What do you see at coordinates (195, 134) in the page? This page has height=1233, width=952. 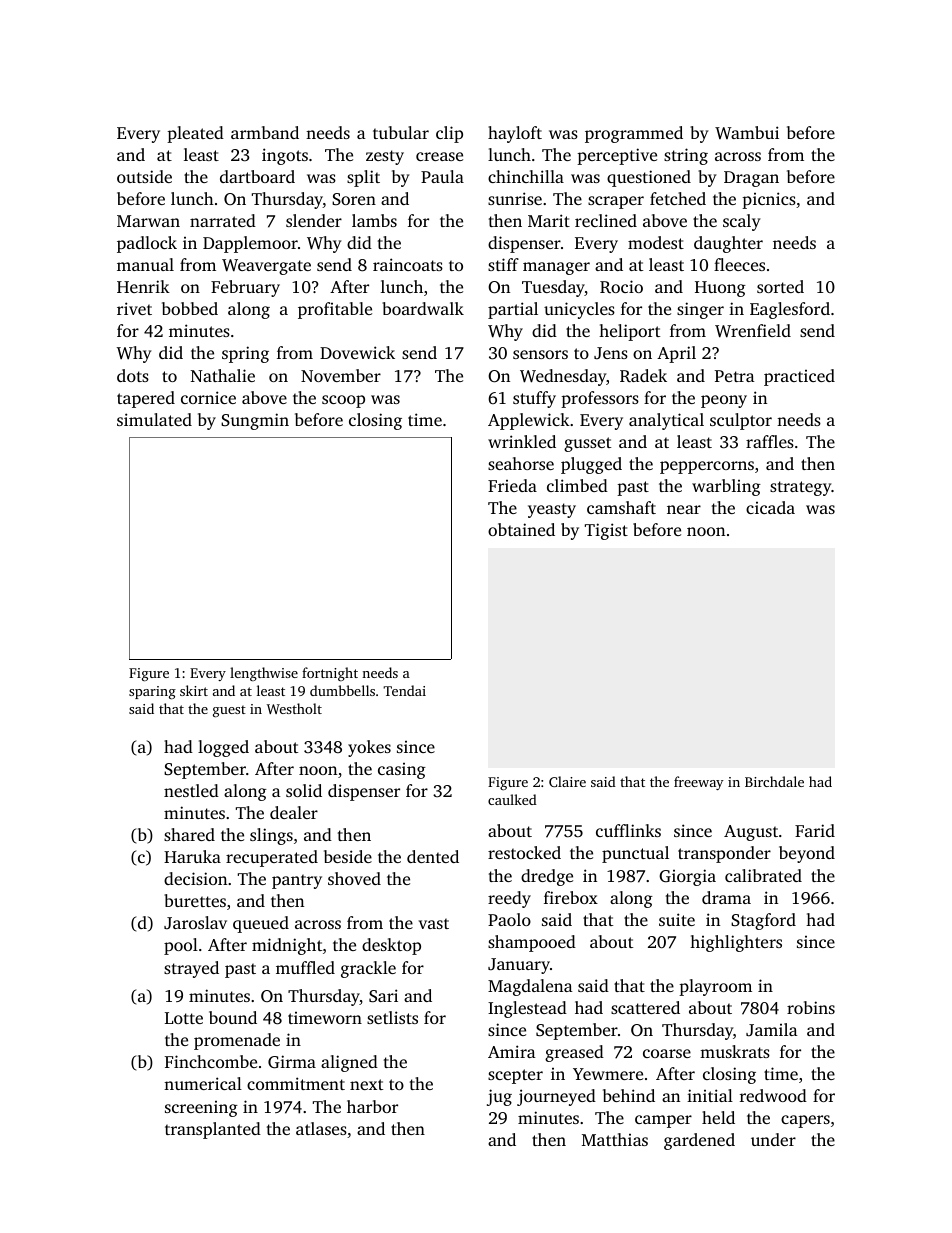 I see `pleated` at bounding box center [195, 134].
